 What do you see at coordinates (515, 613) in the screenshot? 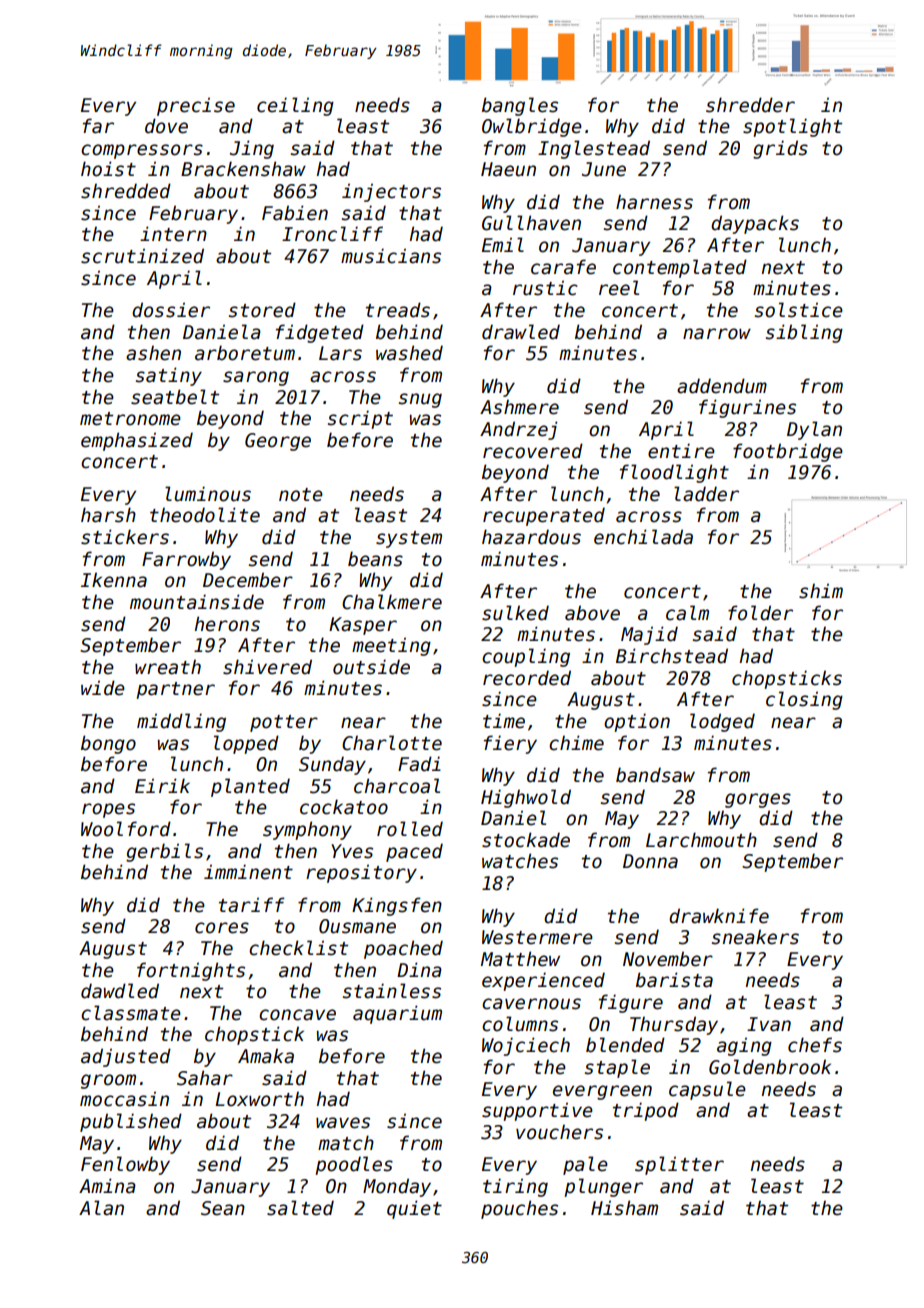
I see `sulked` at bounding box center [515, 613].
